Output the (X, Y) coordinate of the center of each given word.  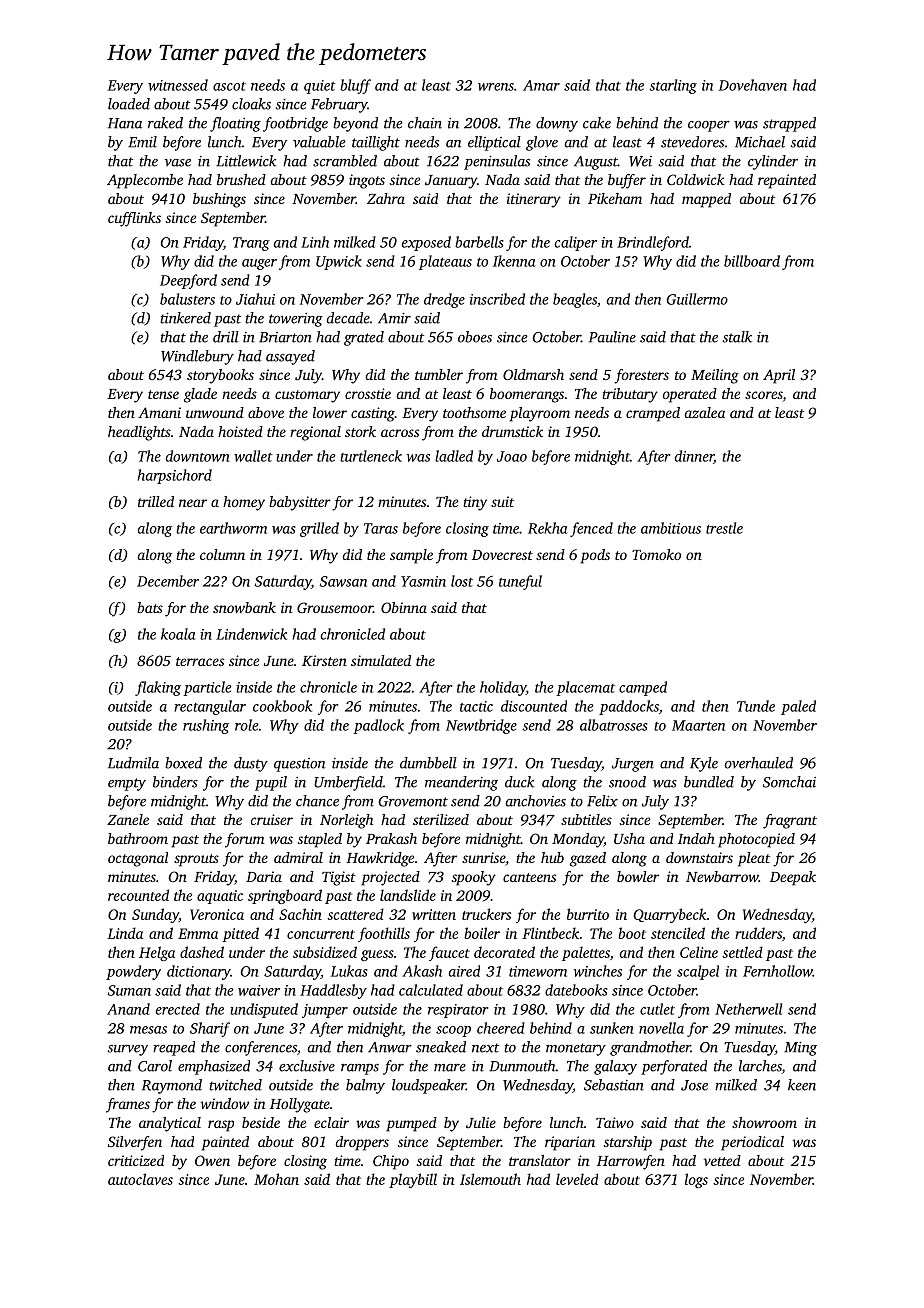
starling (673, 86)
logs (696, 1180)
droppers (362, 1143)
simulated (381, 660)
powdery (133, 972)
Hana (125, 123)
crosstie (368, 393)
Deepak (793, 878)
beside (261, 1122)
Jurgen (633, 765)
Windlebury (197, 357)
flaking (158, 688)
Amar (541, 85)
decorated (504, 952)
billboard (752, 261)
